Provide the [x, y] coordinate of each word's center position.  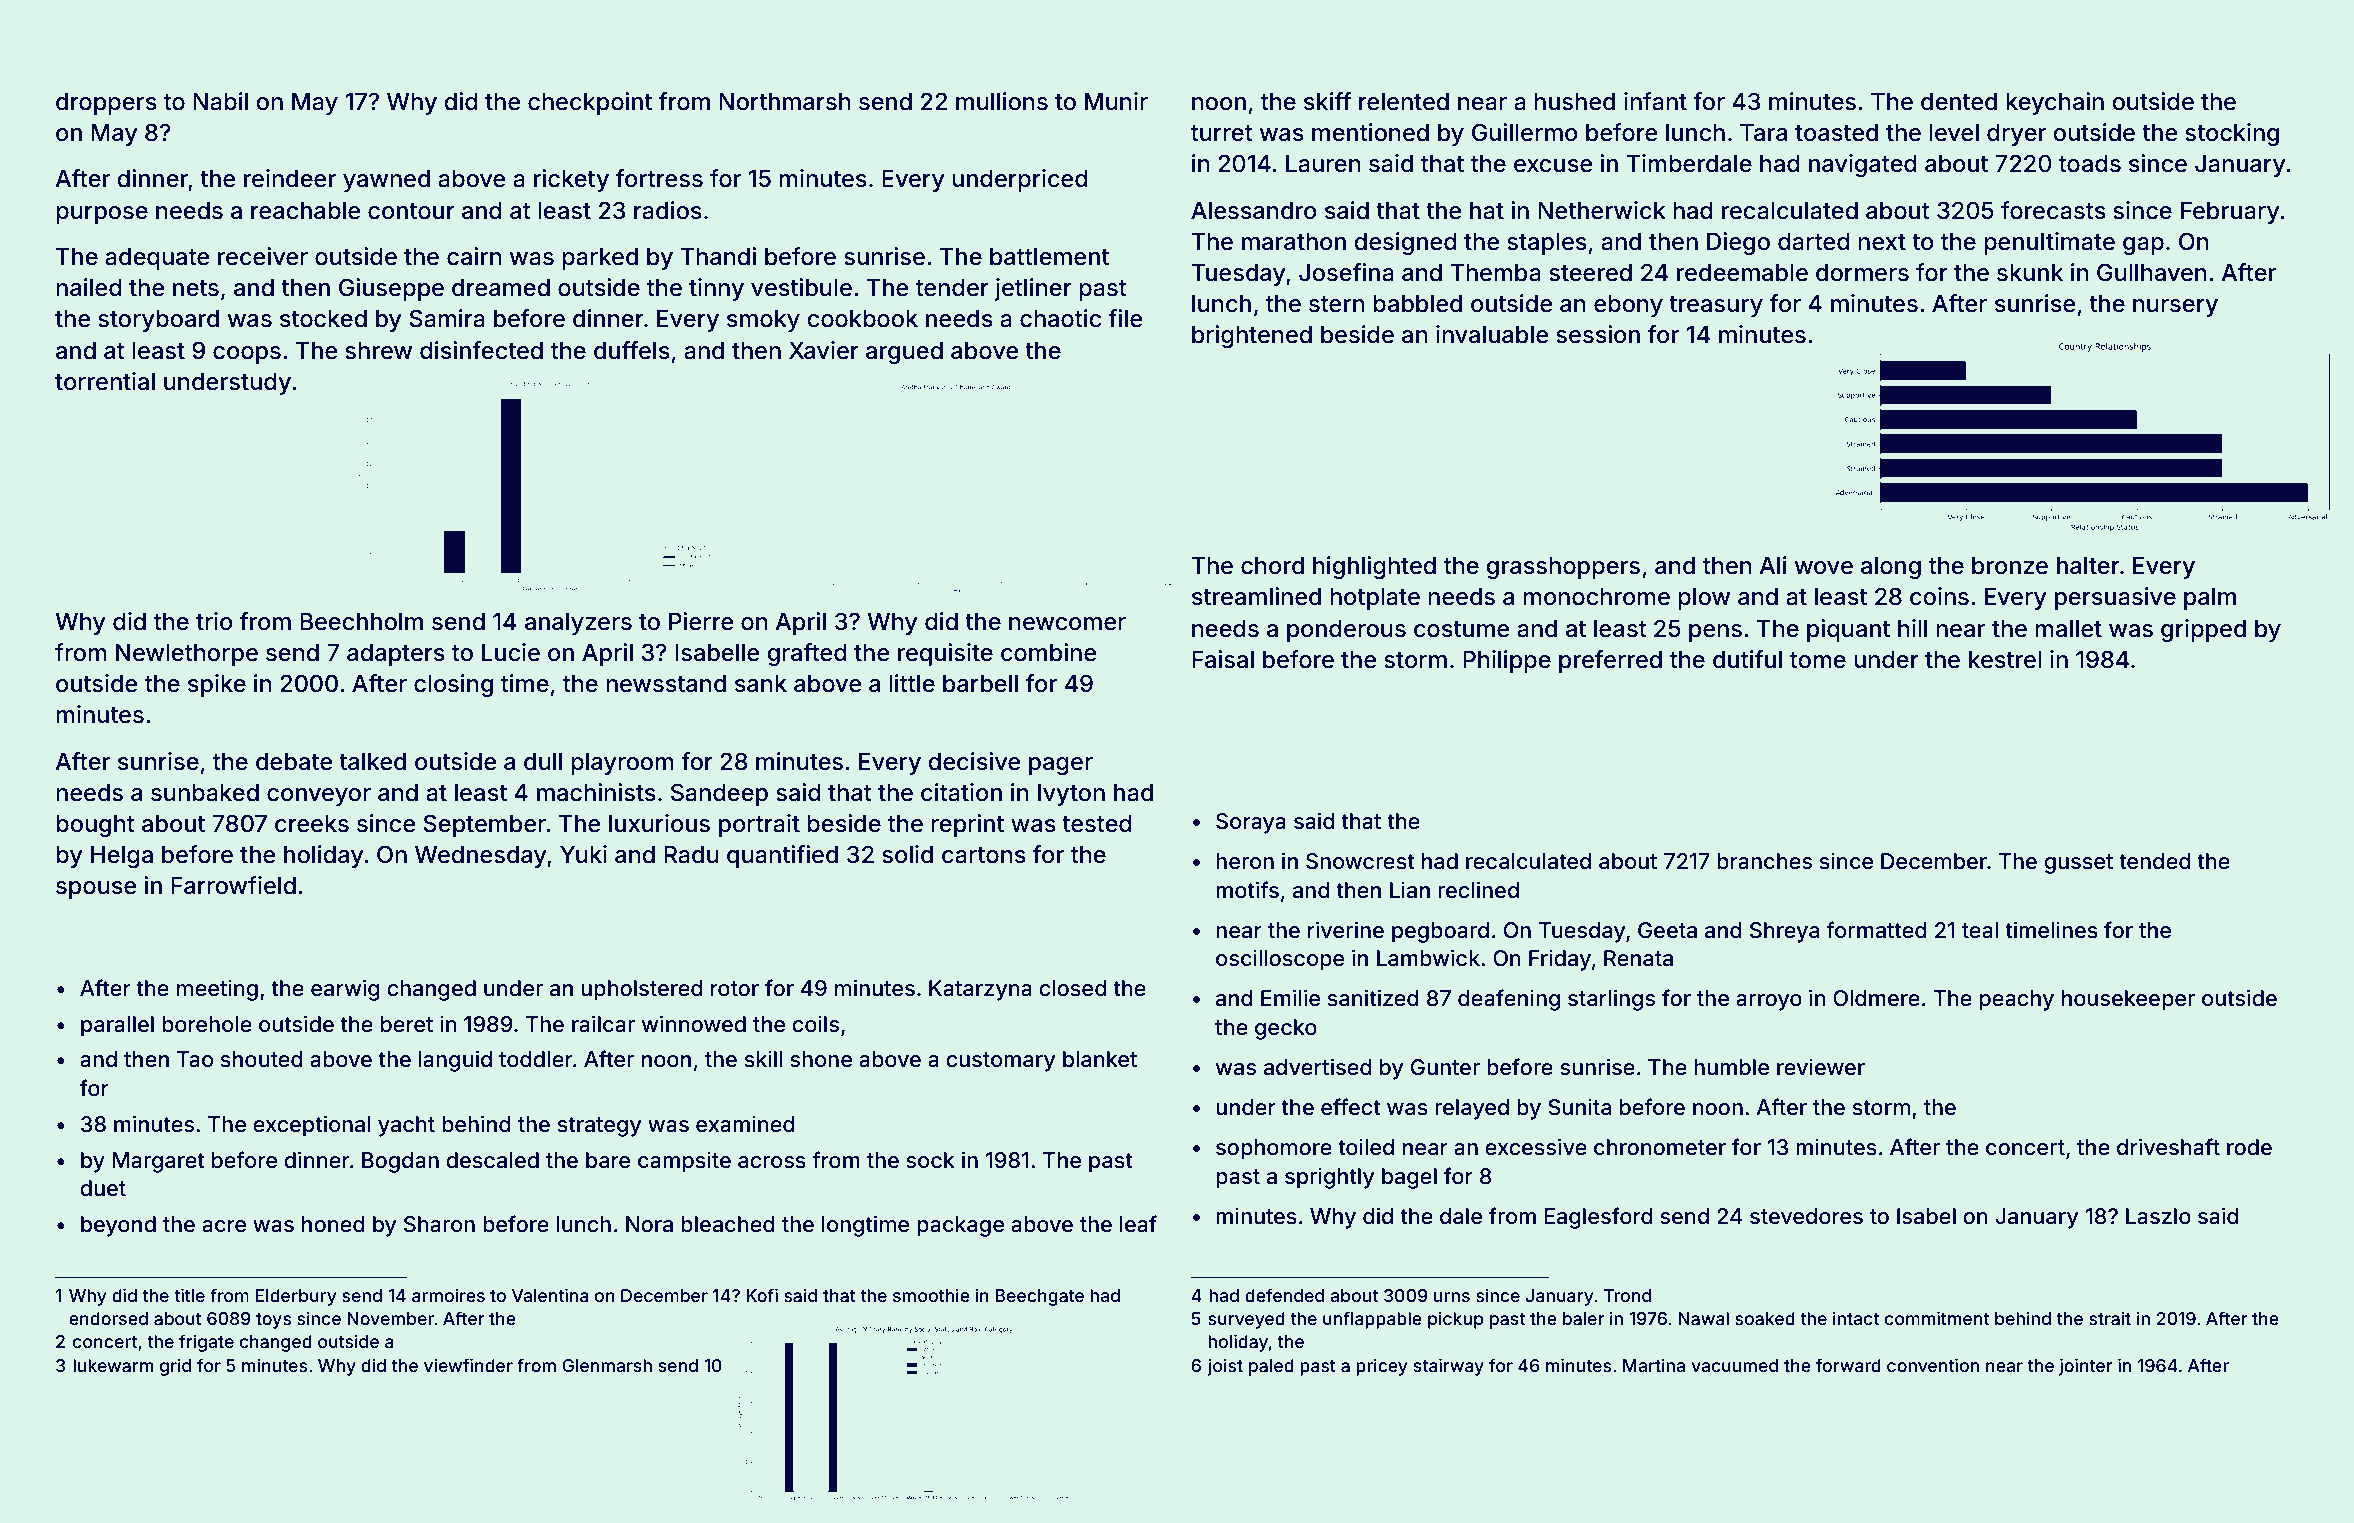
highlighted [1374, 567]
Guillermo [1524, 132]
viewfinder [468, 1365]
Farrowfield [233, 885]
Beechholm [361, 622]
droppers [106, 104]
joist [1225, 1367]
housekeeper [2128, 1000]
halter [2088, 566]
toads [2090, 164]
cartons [984, 855]
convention [1933, 1365]
